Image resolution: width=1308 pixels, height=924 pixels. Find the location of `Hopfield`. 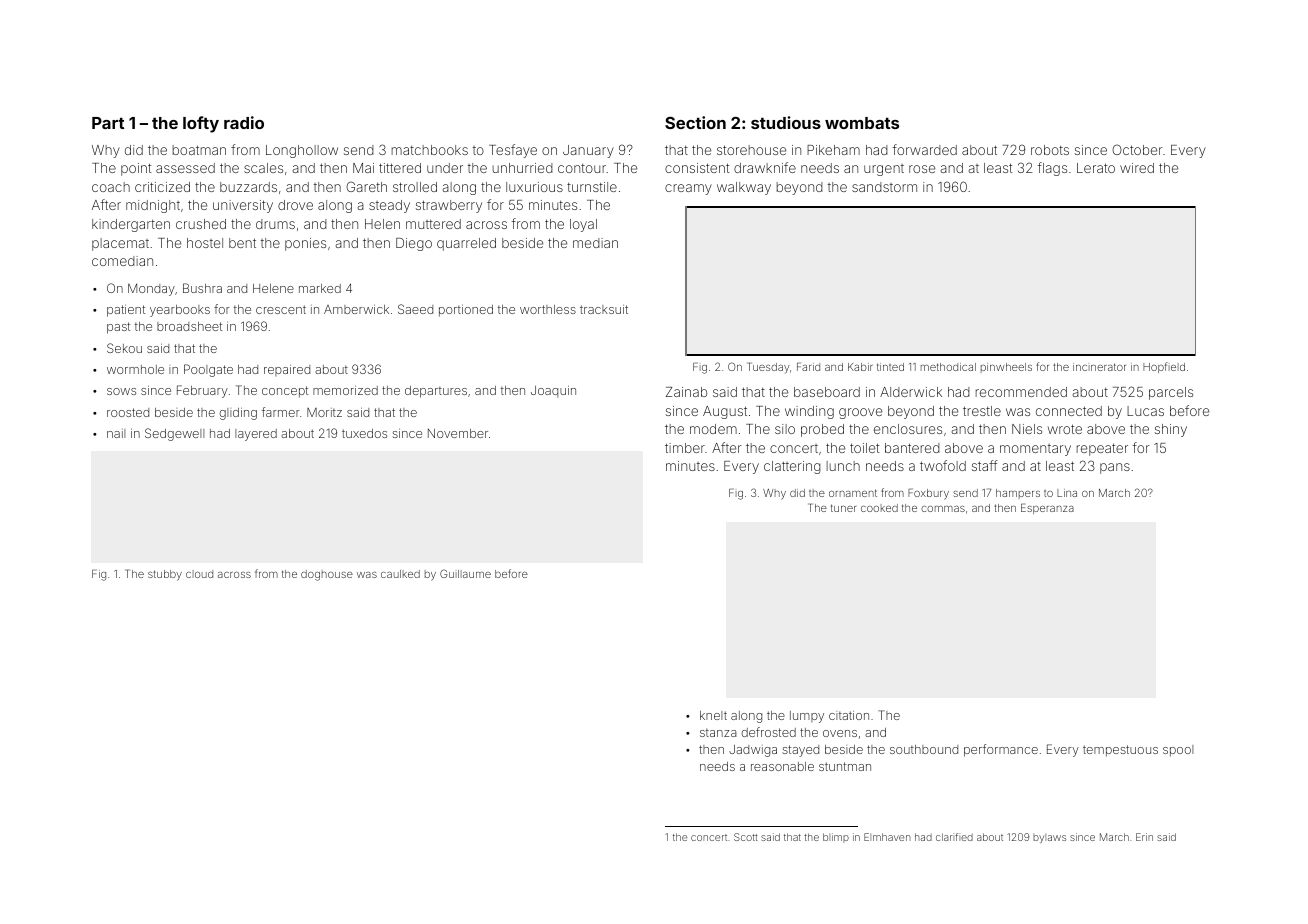

Hopfield is located at coordinates (1164, 367).
